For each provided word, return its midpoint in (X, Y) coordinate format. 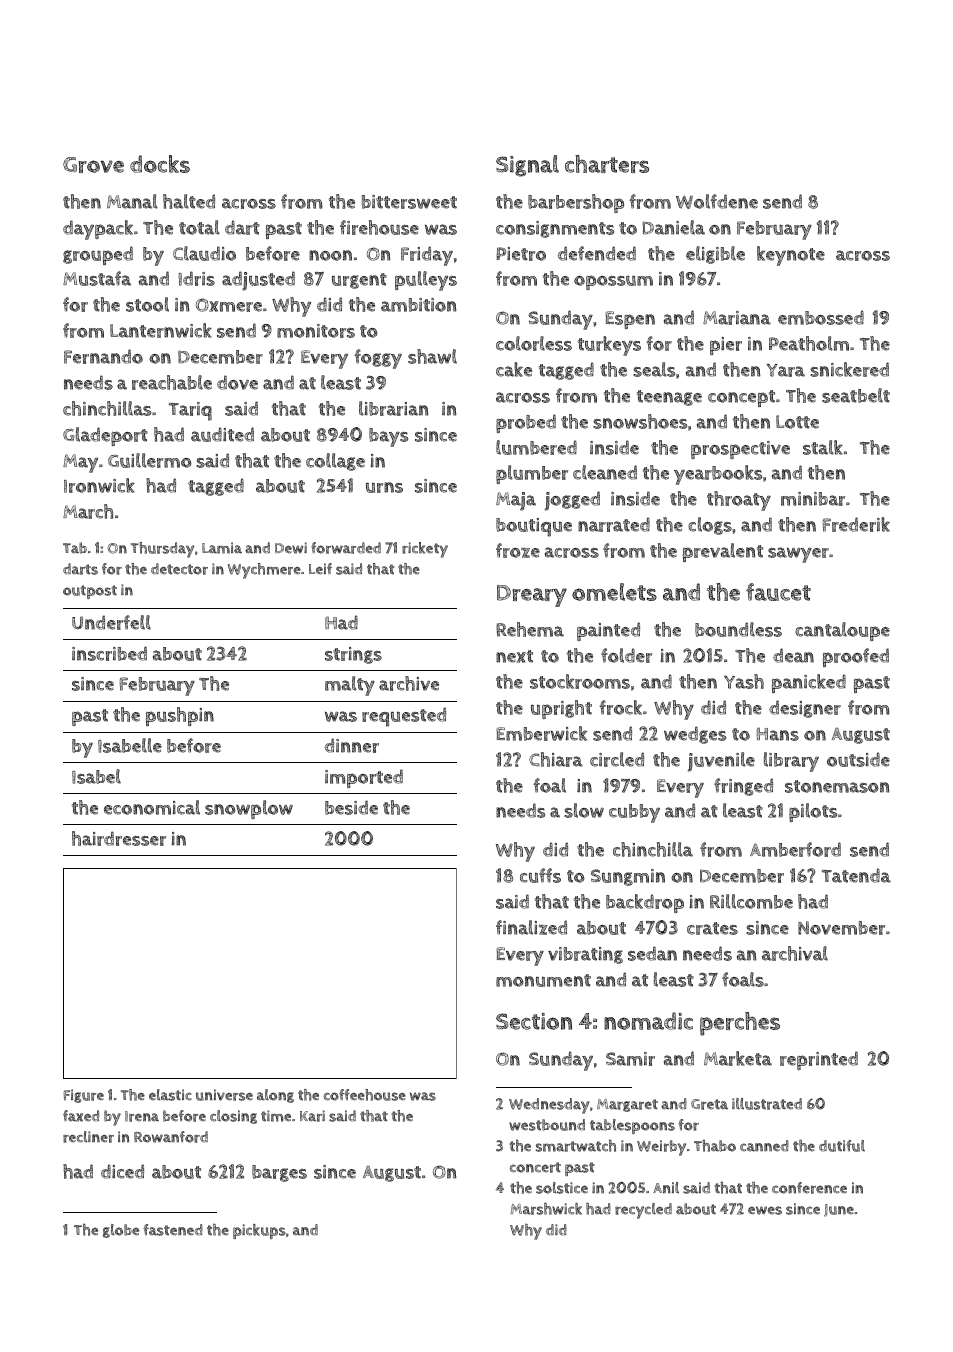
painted (608, 631)
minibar (813, 499)
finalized (531, 927)
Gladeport (105, 436)
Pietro (521, 254)
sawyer (798, 555)
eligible (715, 255)
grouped (98, 255)
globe (121, 1231)
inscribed (109, 653)
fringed (743, 787)
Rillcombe (751, 901)
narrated (614, 524)
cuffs (540, 875)
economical (152, 807)
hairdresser (119, 838)
